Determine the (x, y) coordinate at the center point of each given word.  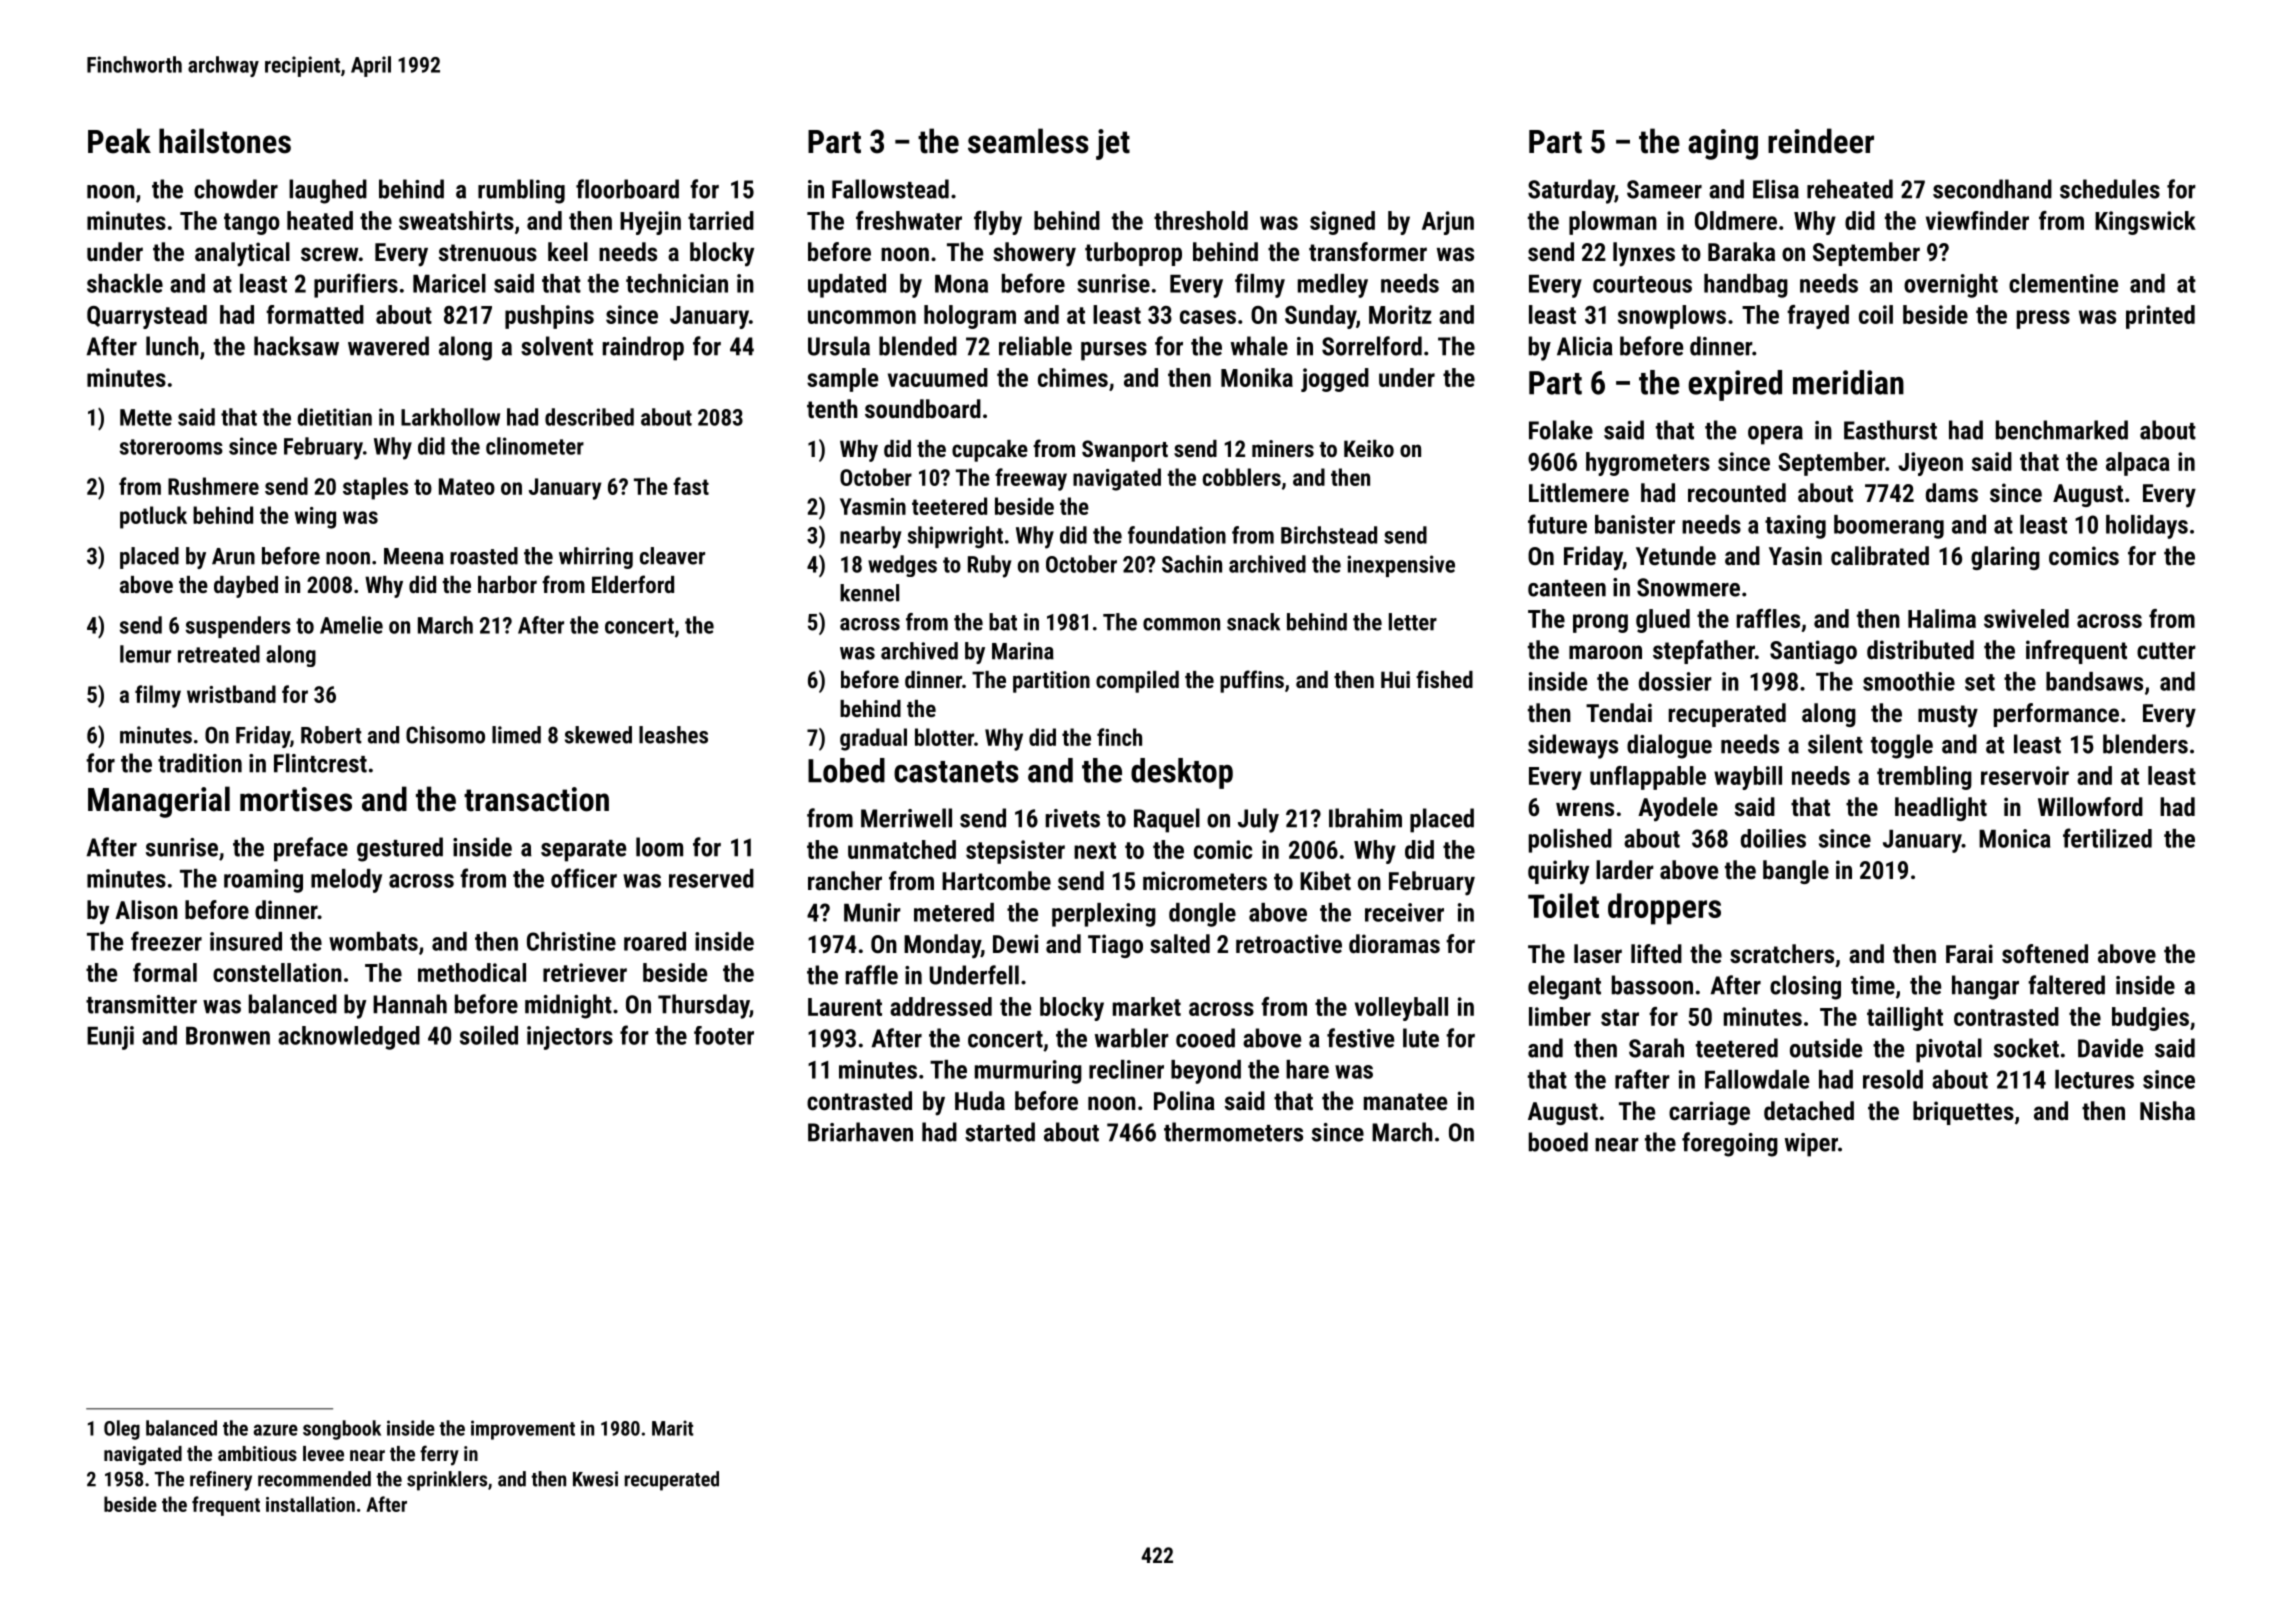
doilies (1773, 838)
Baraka (1741, 251)
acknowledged (349, 1038)
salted (1180, 943)
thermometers (1233, 1132)
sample (842, 380)
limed (516, 735)
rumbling (521, 191)
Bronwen (228, 1036)
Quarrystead (147, 317)
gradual (873, 739)
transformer (1368, 251)
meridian (1848, 382)
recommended (314, 1479)
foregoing (1730, 1144)
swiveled (2026, 618)
